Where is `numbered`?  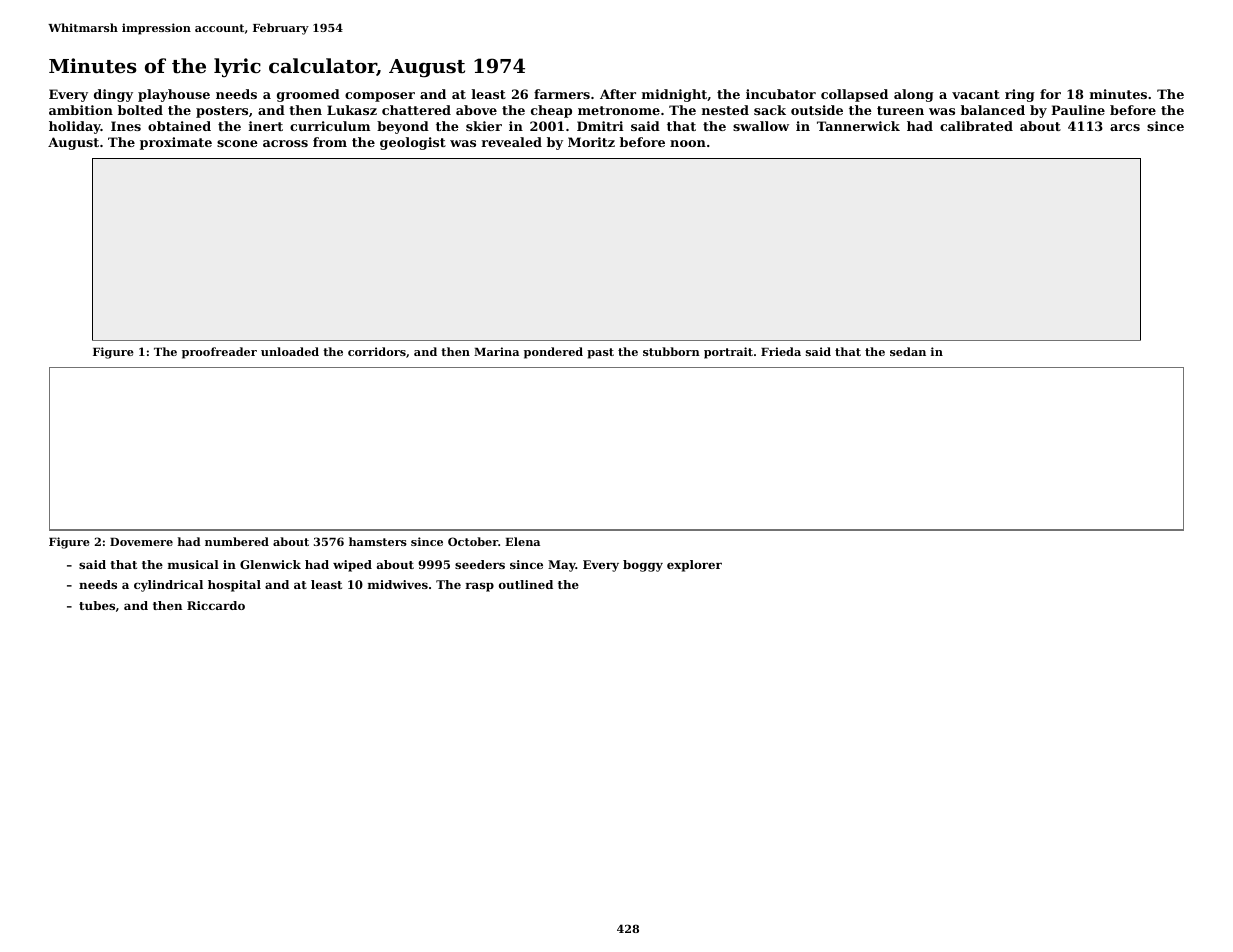 numbered is located at coordinates (237, 541).
